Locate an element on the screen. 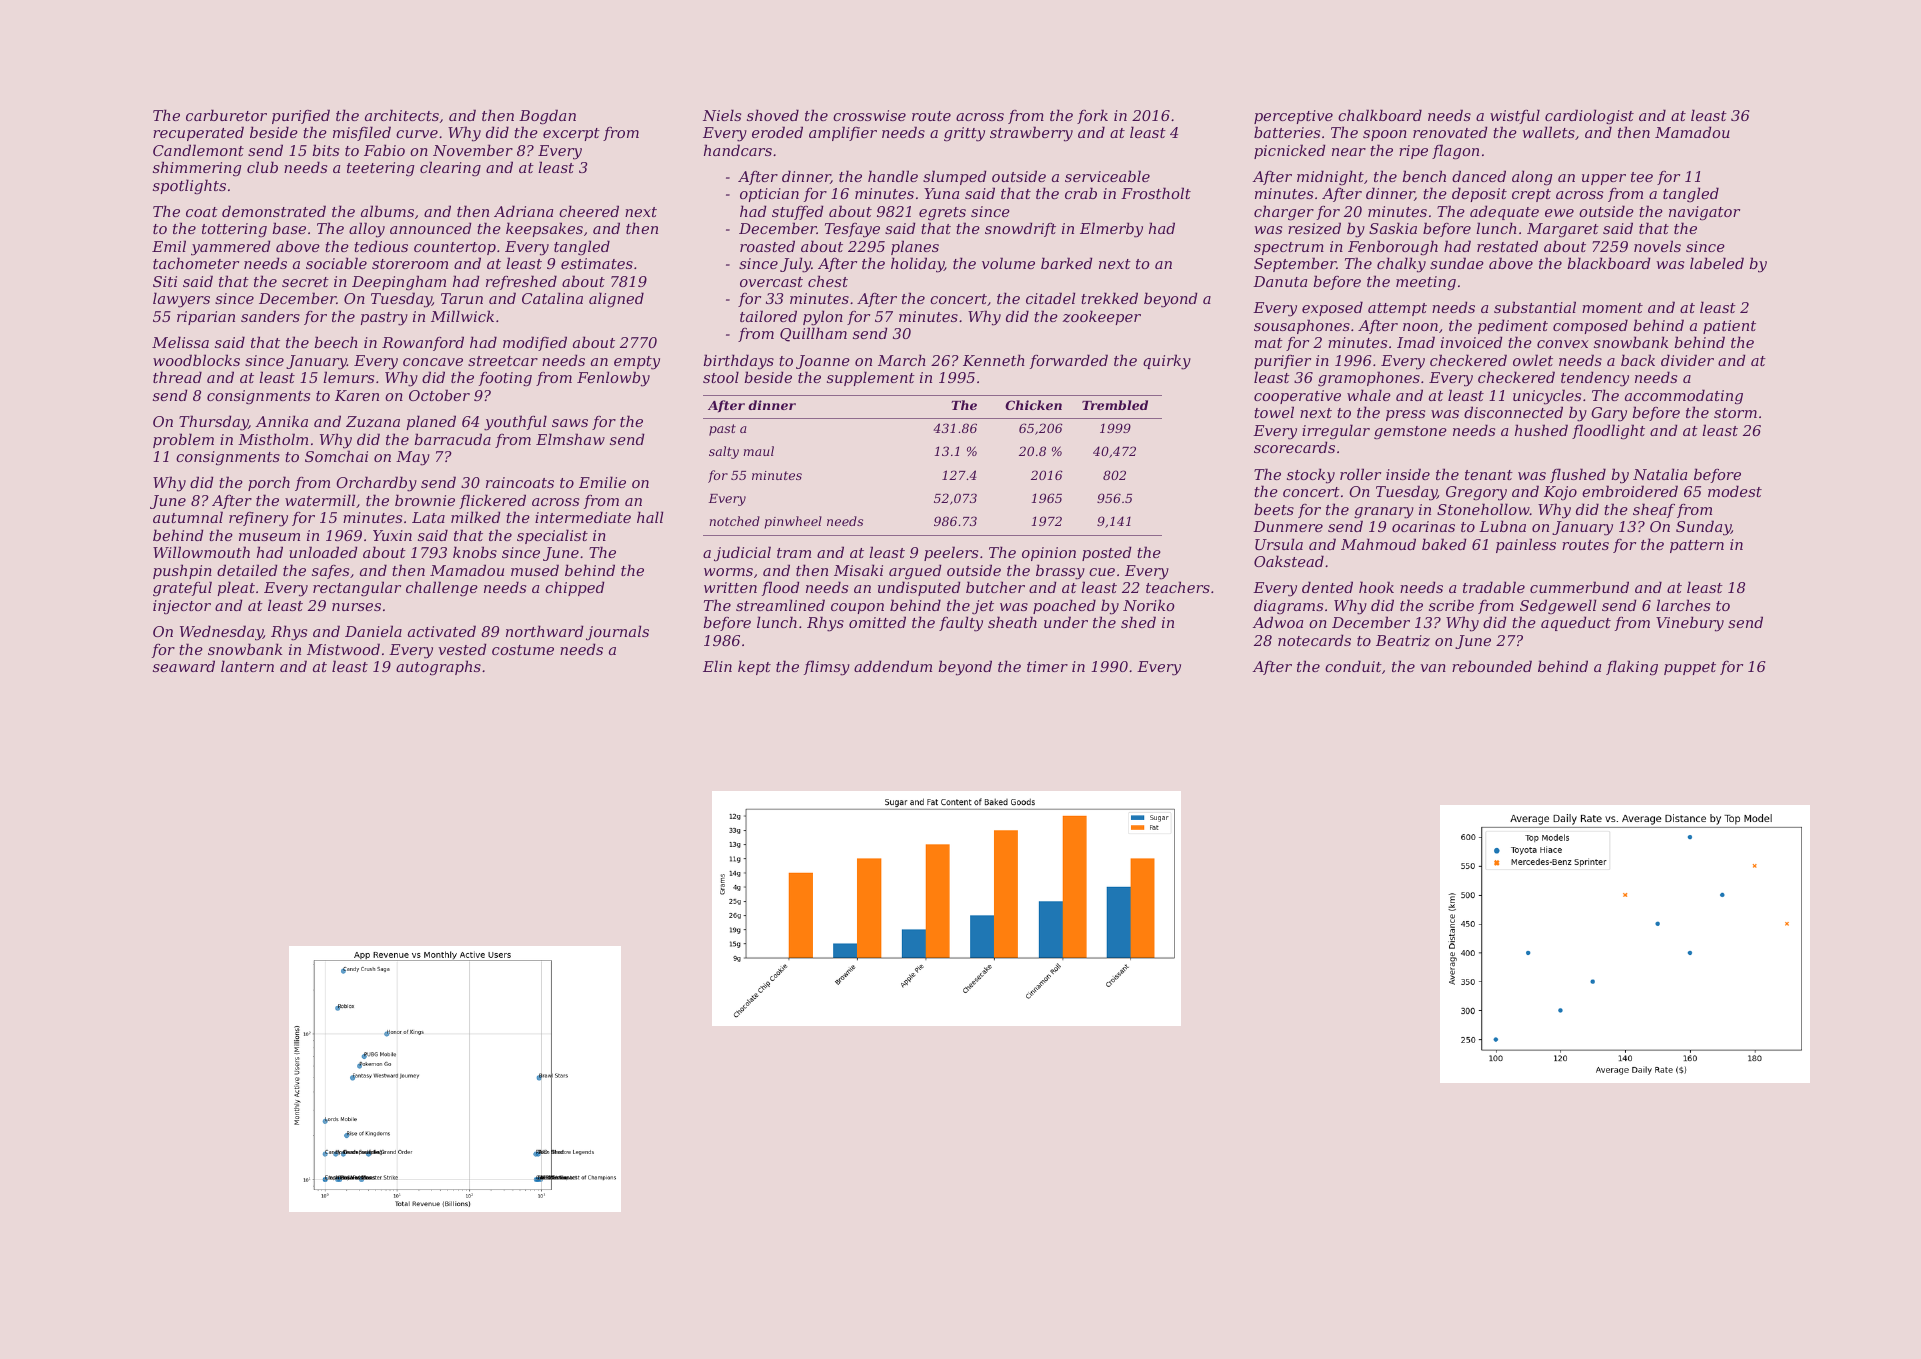  sheaf is located at coordinates (1654, 510).
